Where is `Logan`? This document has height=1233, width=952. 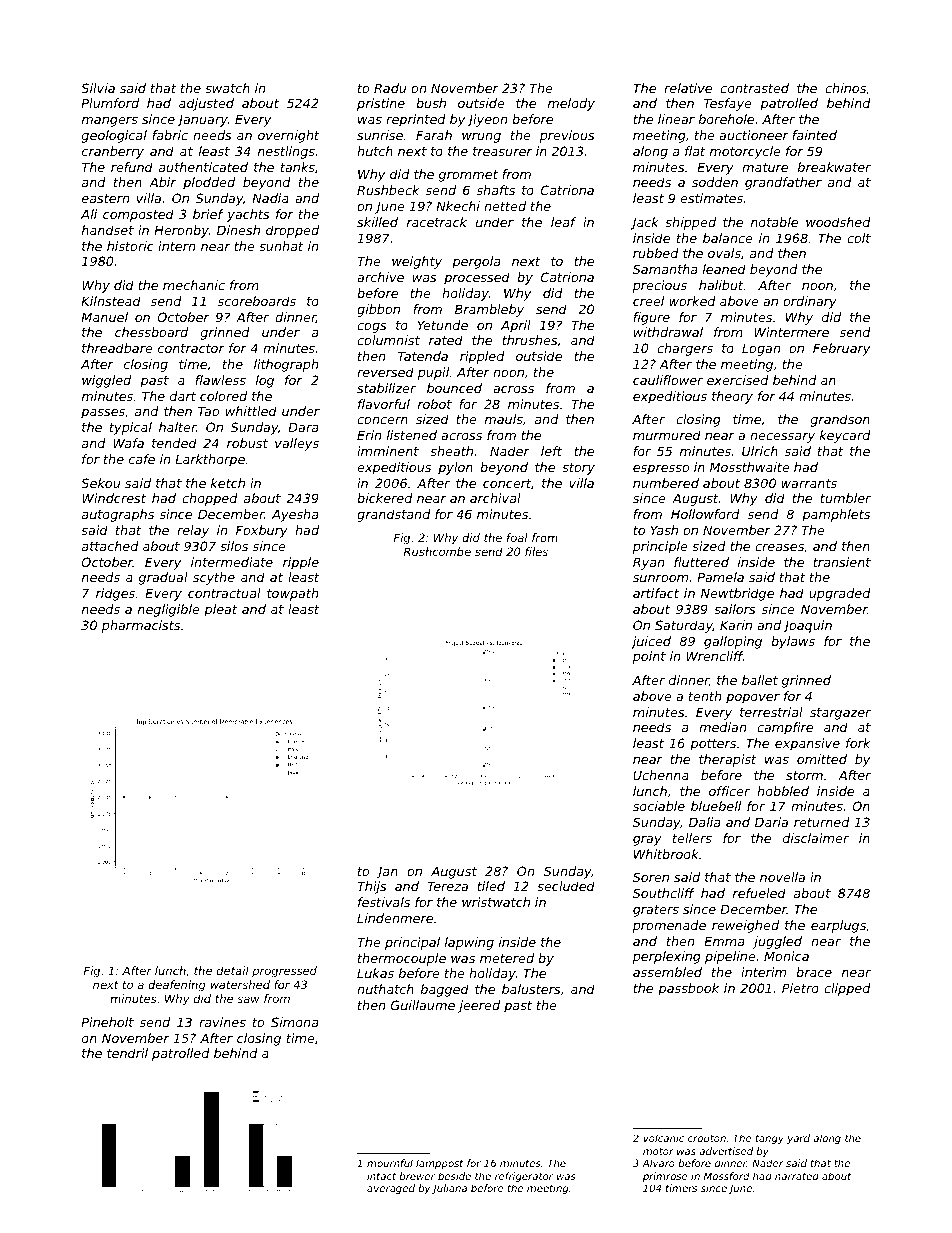
Logan is located at coordinates (761, 349).
